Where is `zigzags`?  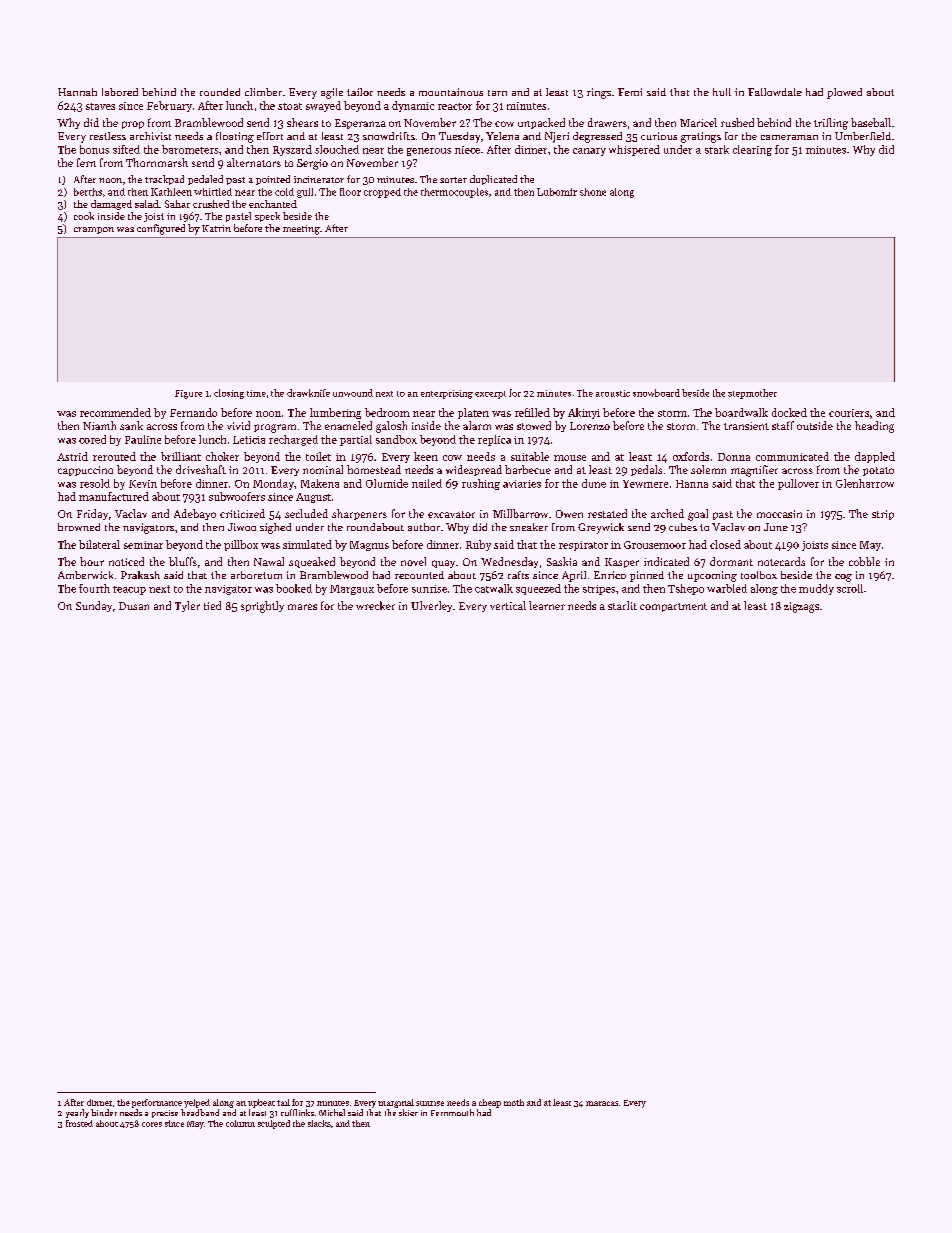
zigzags is located at coordinates (801, 607).
